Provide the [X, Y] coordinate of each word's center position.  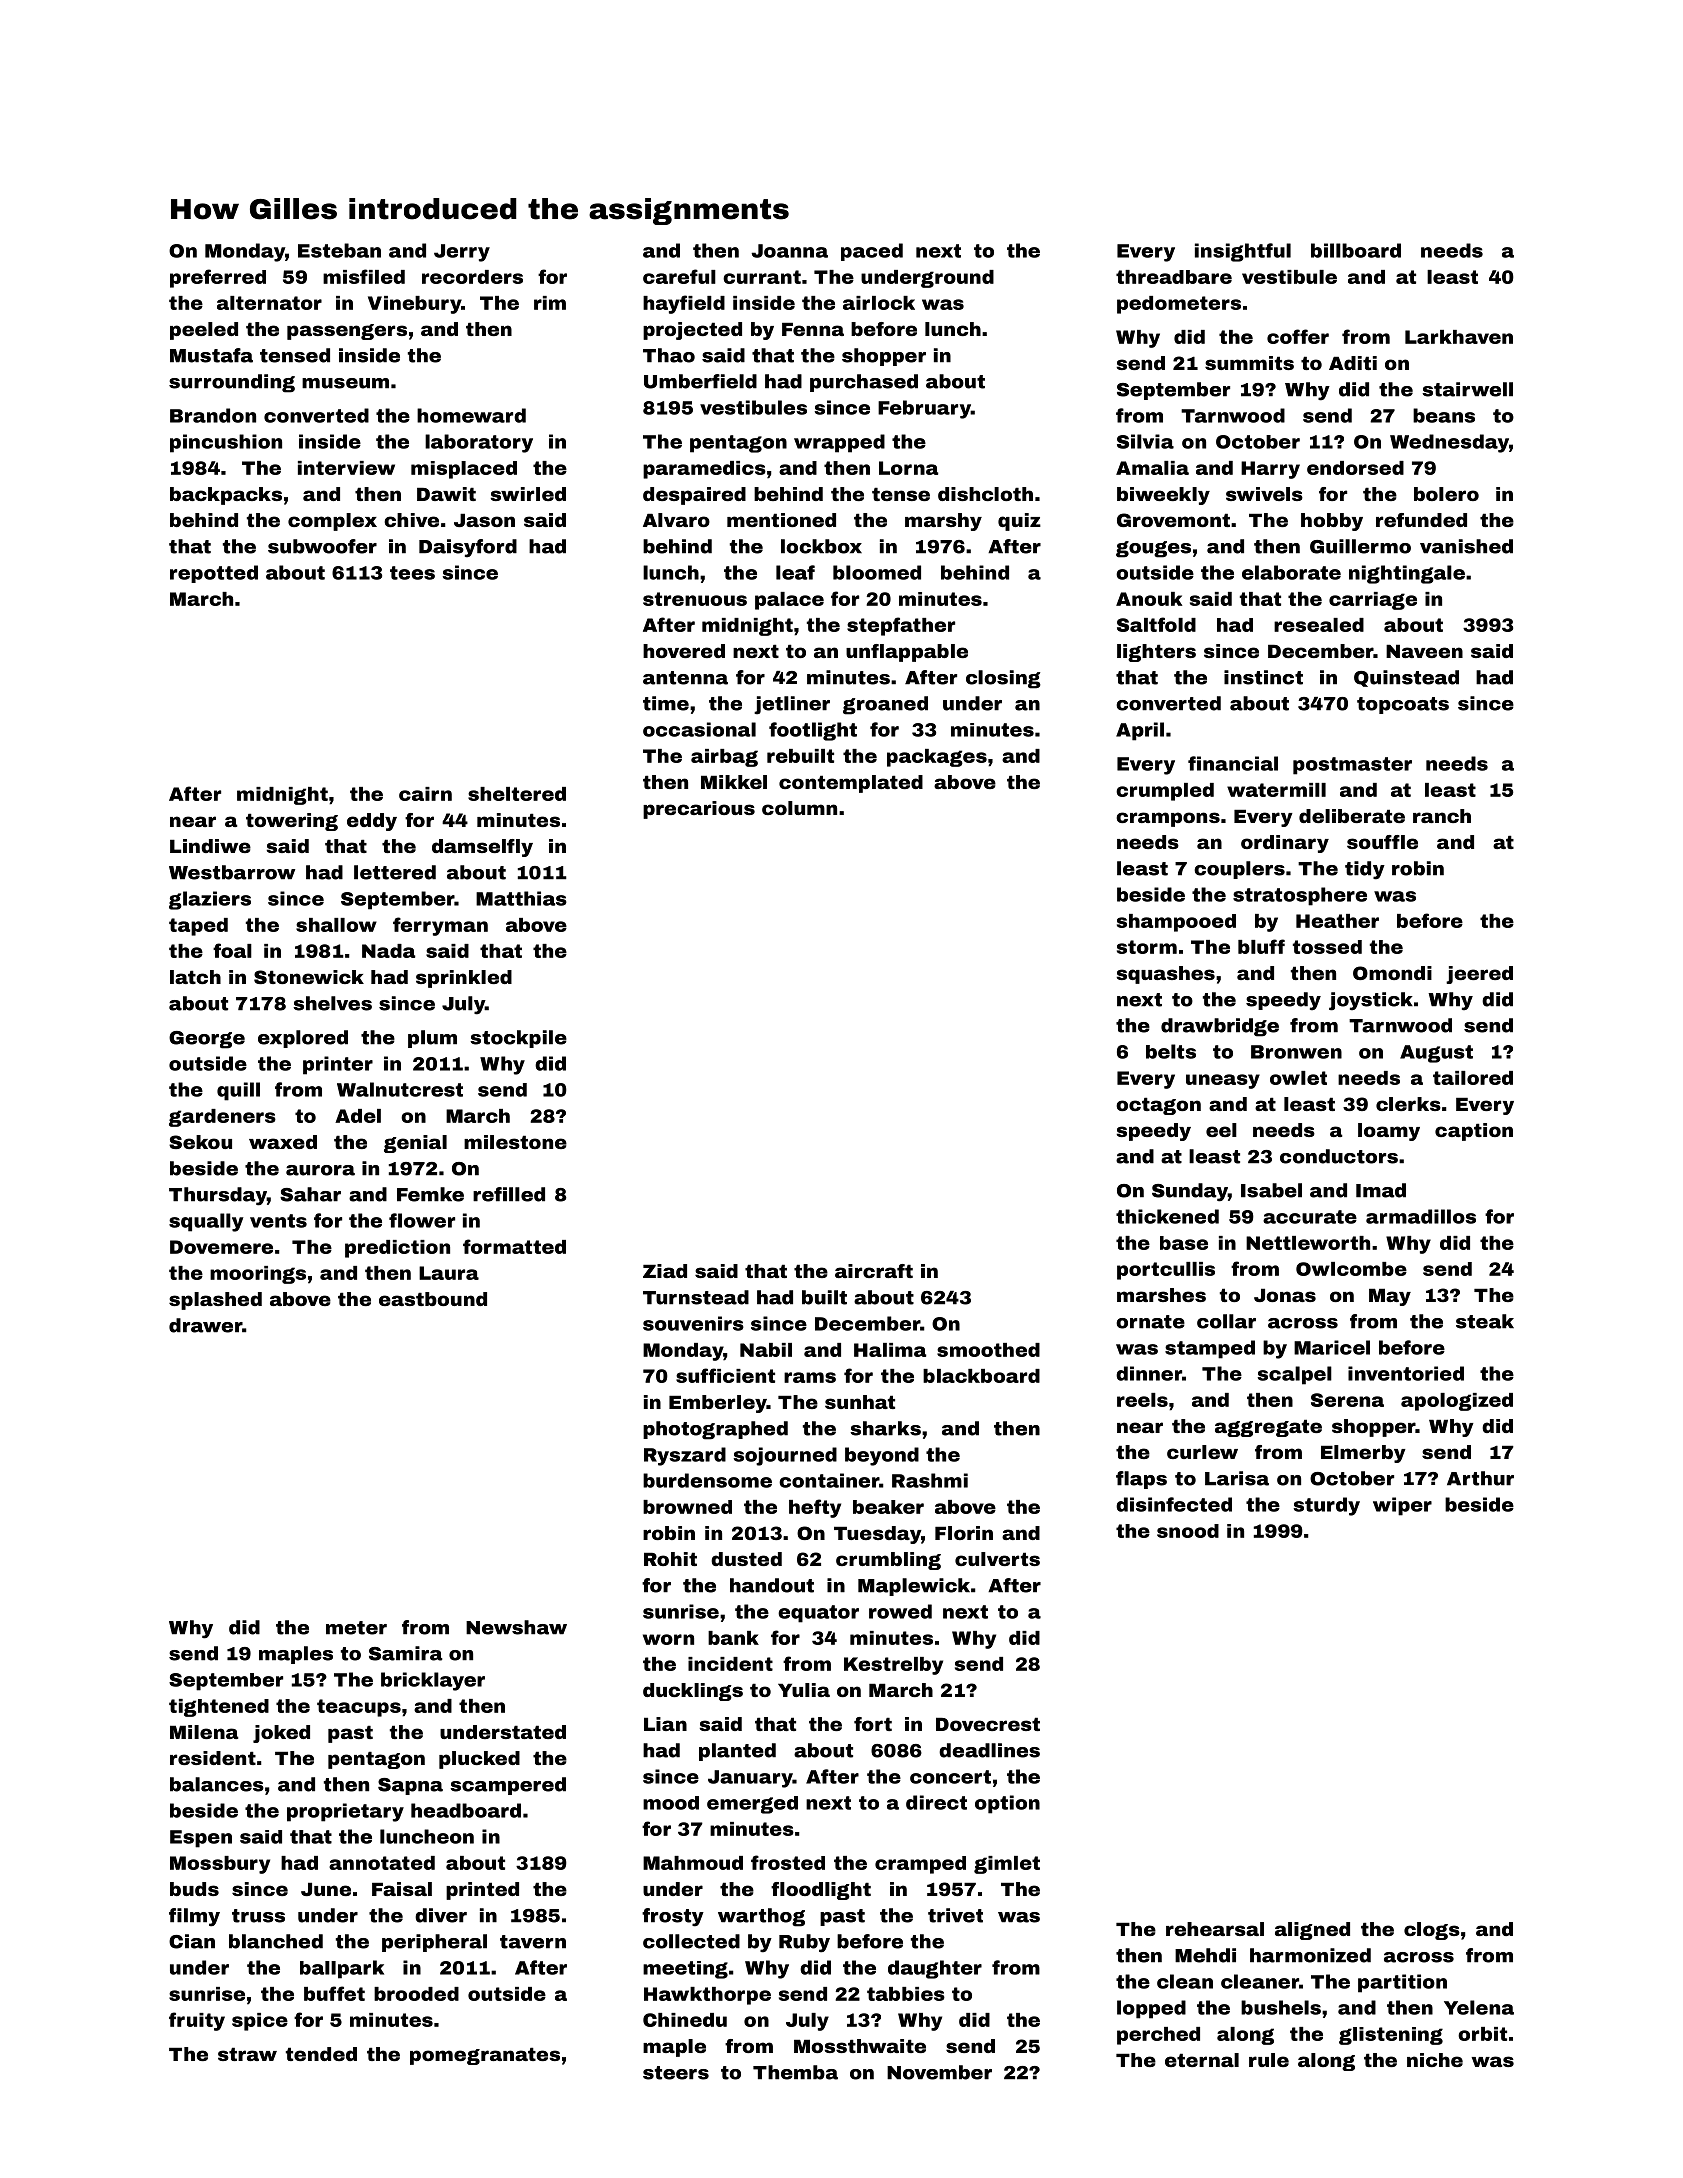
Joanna [789, 251]
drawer [205, 1325]
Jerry [462, 253]
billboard [1356, 250]
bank [733, 1638]
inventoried [1406, 1373]
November [939, 2072]
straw [247, 2054]
